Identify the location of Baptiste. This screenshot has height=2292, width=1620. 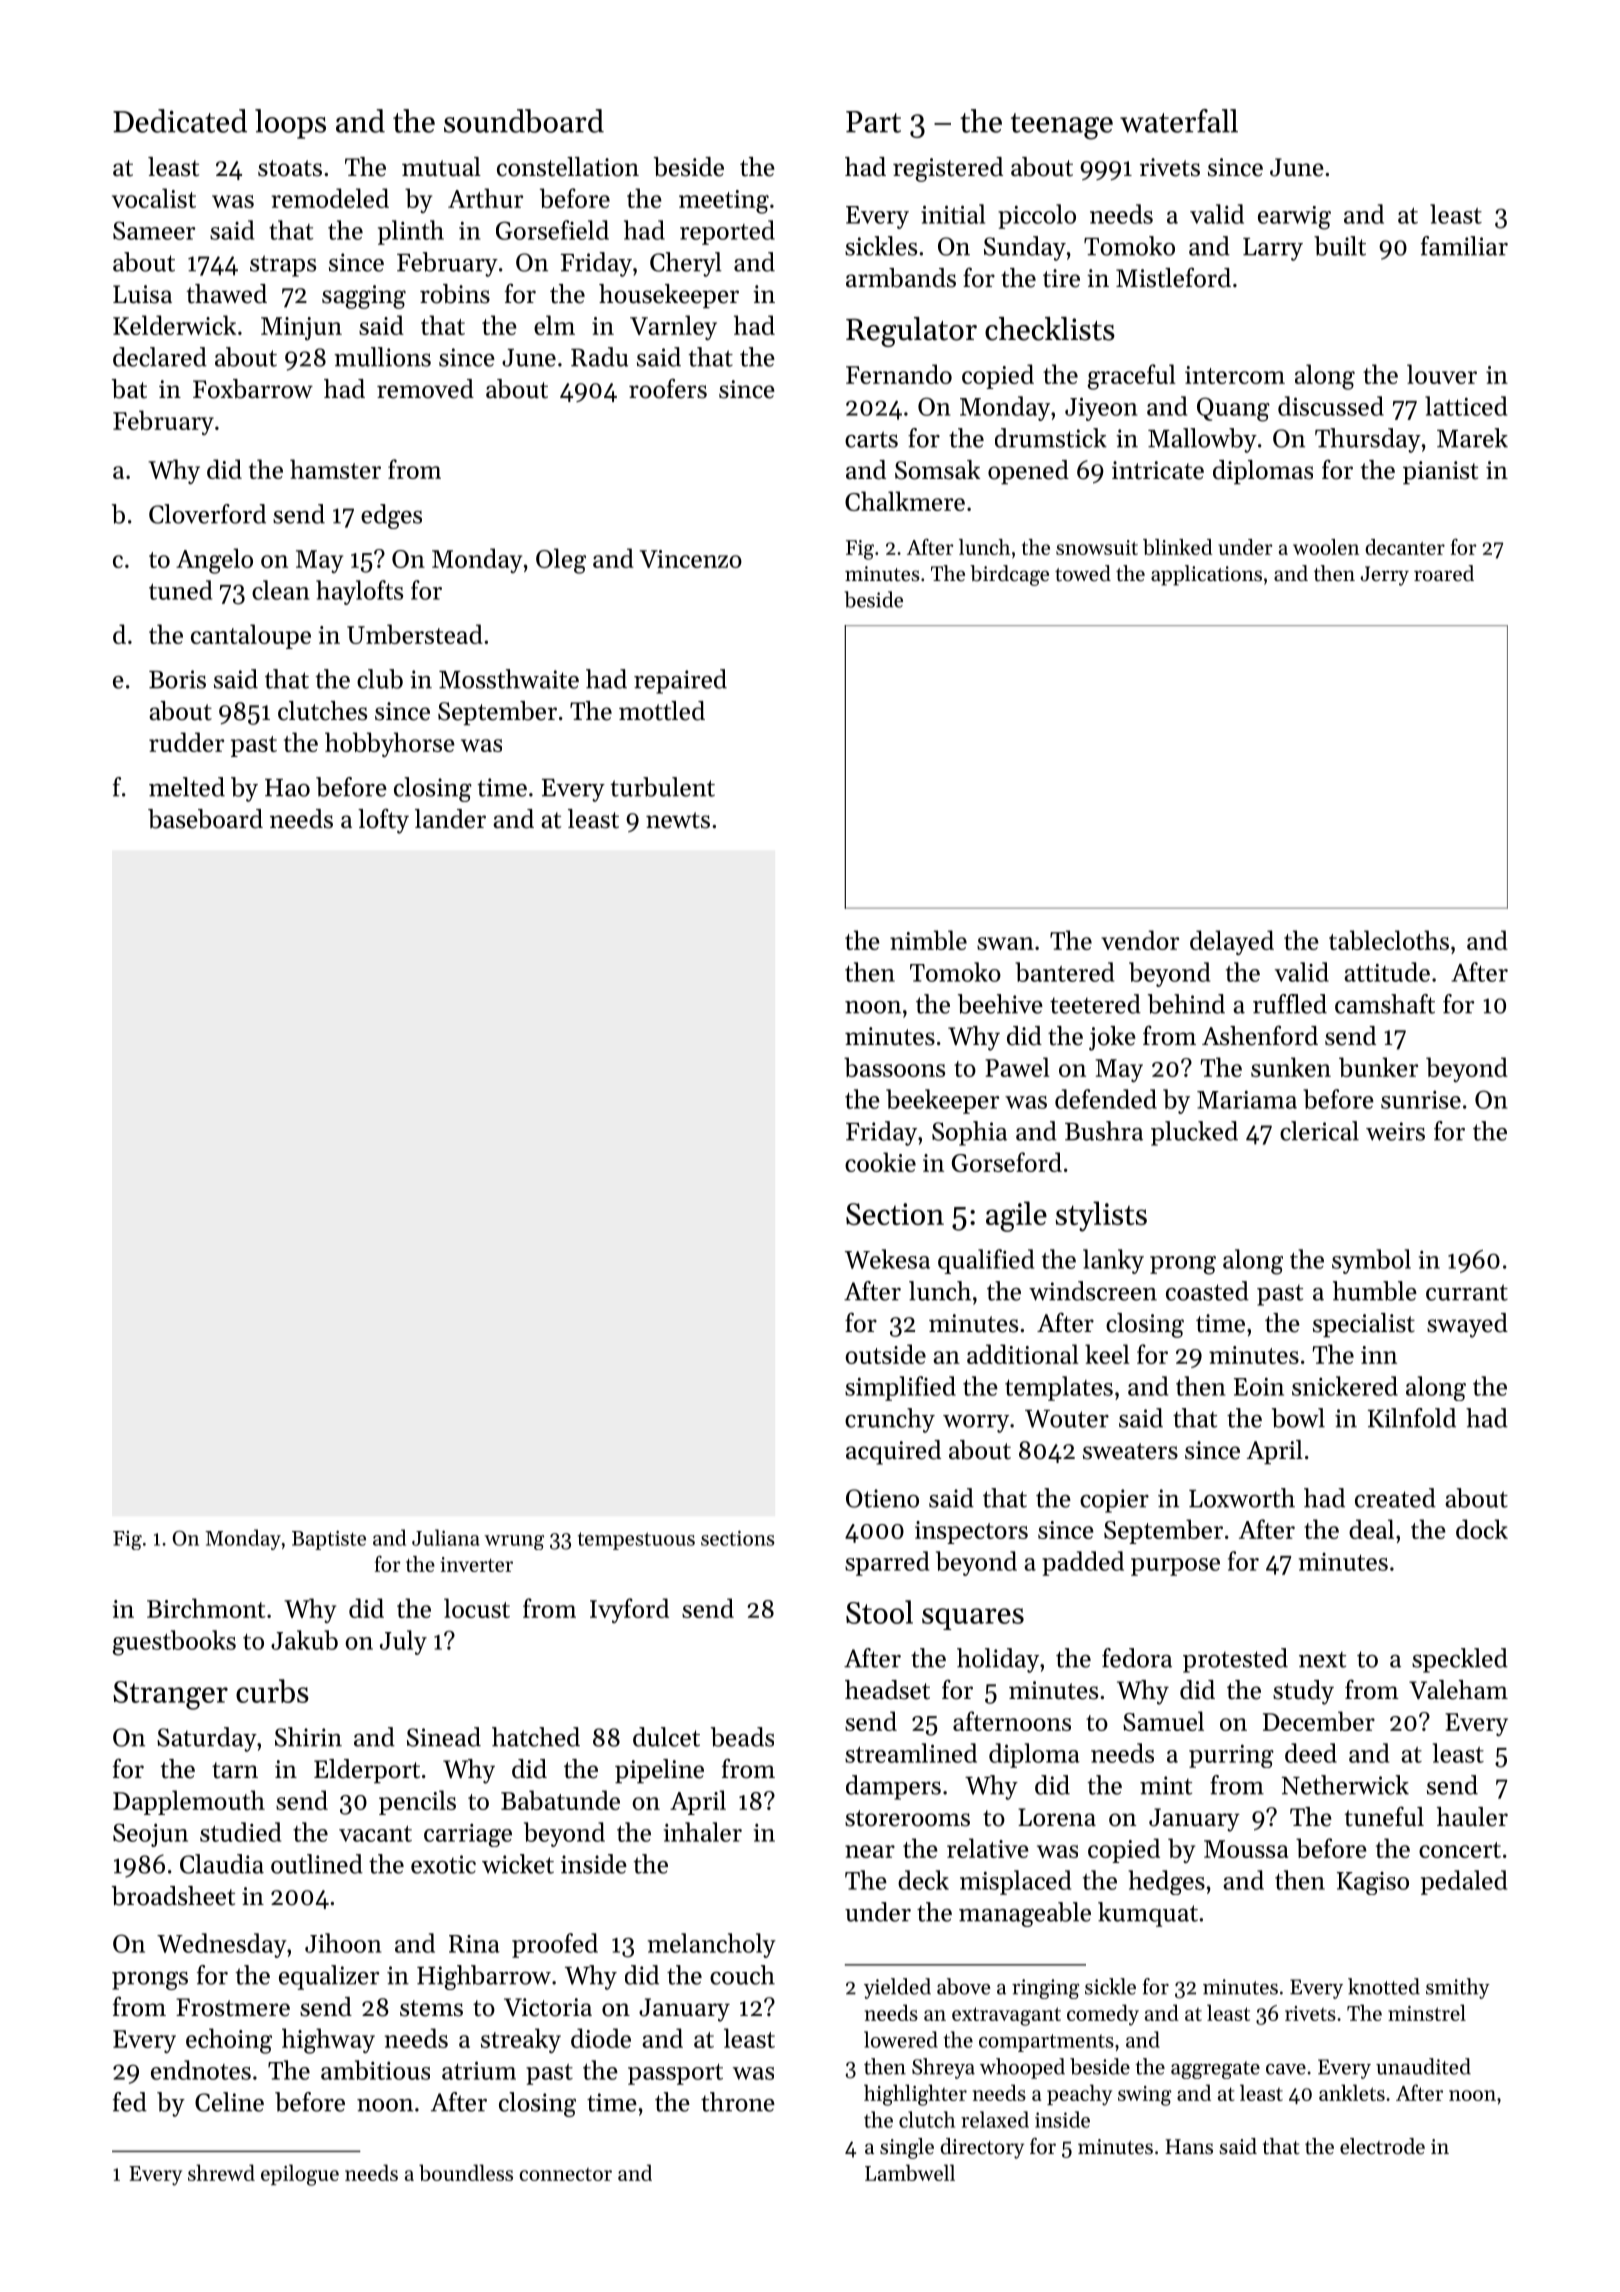
(329, 1540).
